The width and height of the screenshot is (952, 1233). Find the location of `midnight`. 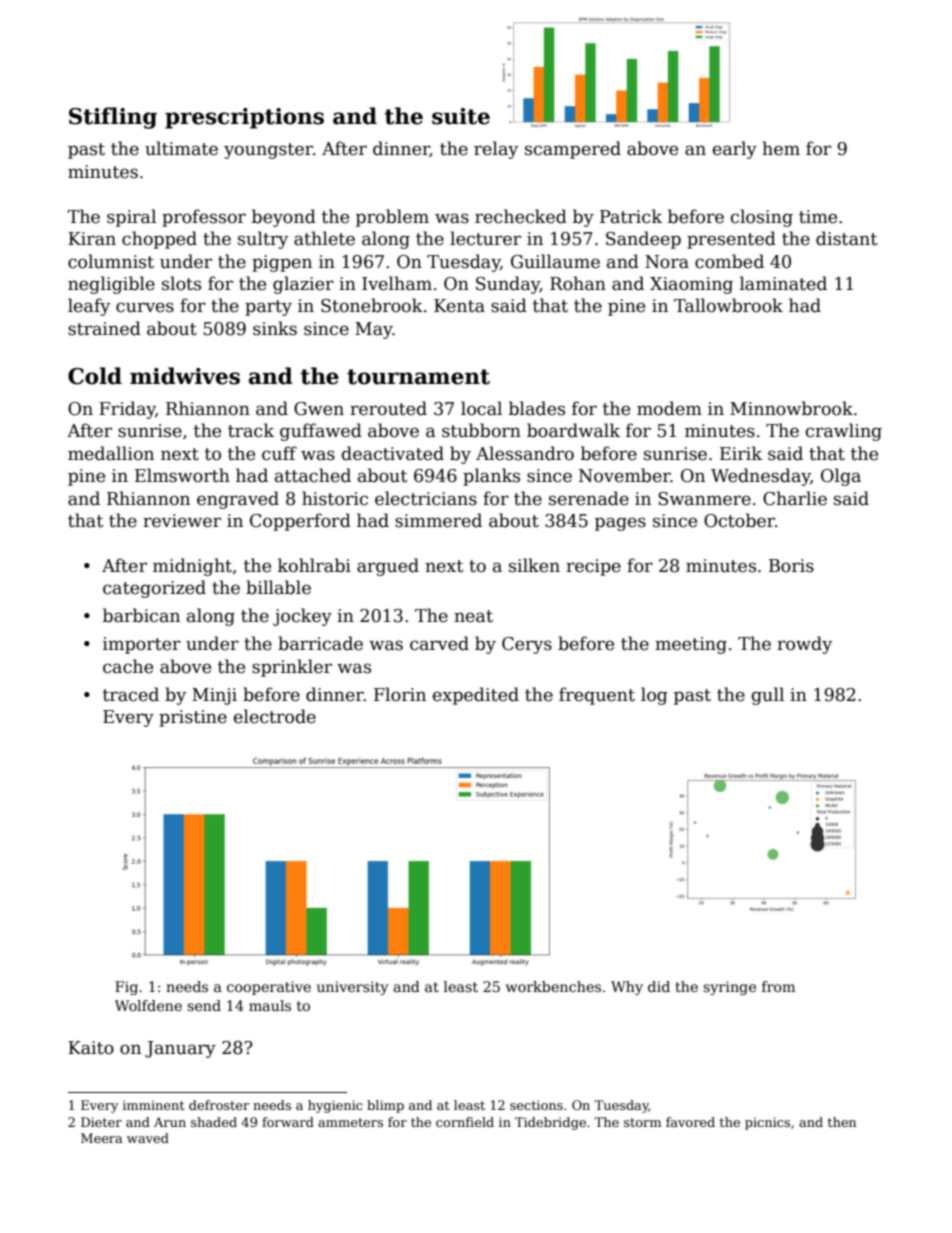

midnight is located at coordinates (192, 567).
